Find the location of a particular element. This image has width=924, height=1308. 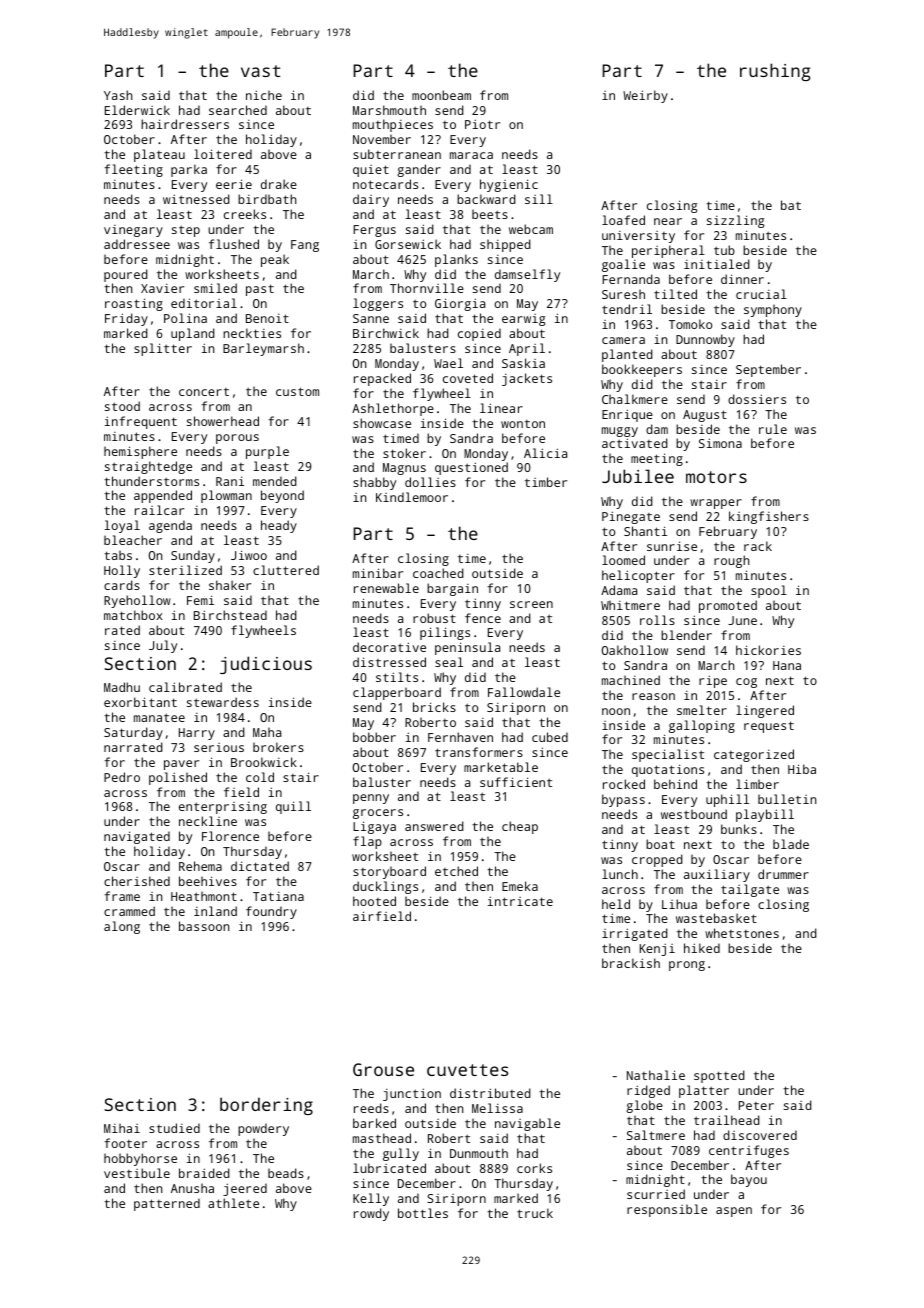

along is located at coordinates (122, 927).
